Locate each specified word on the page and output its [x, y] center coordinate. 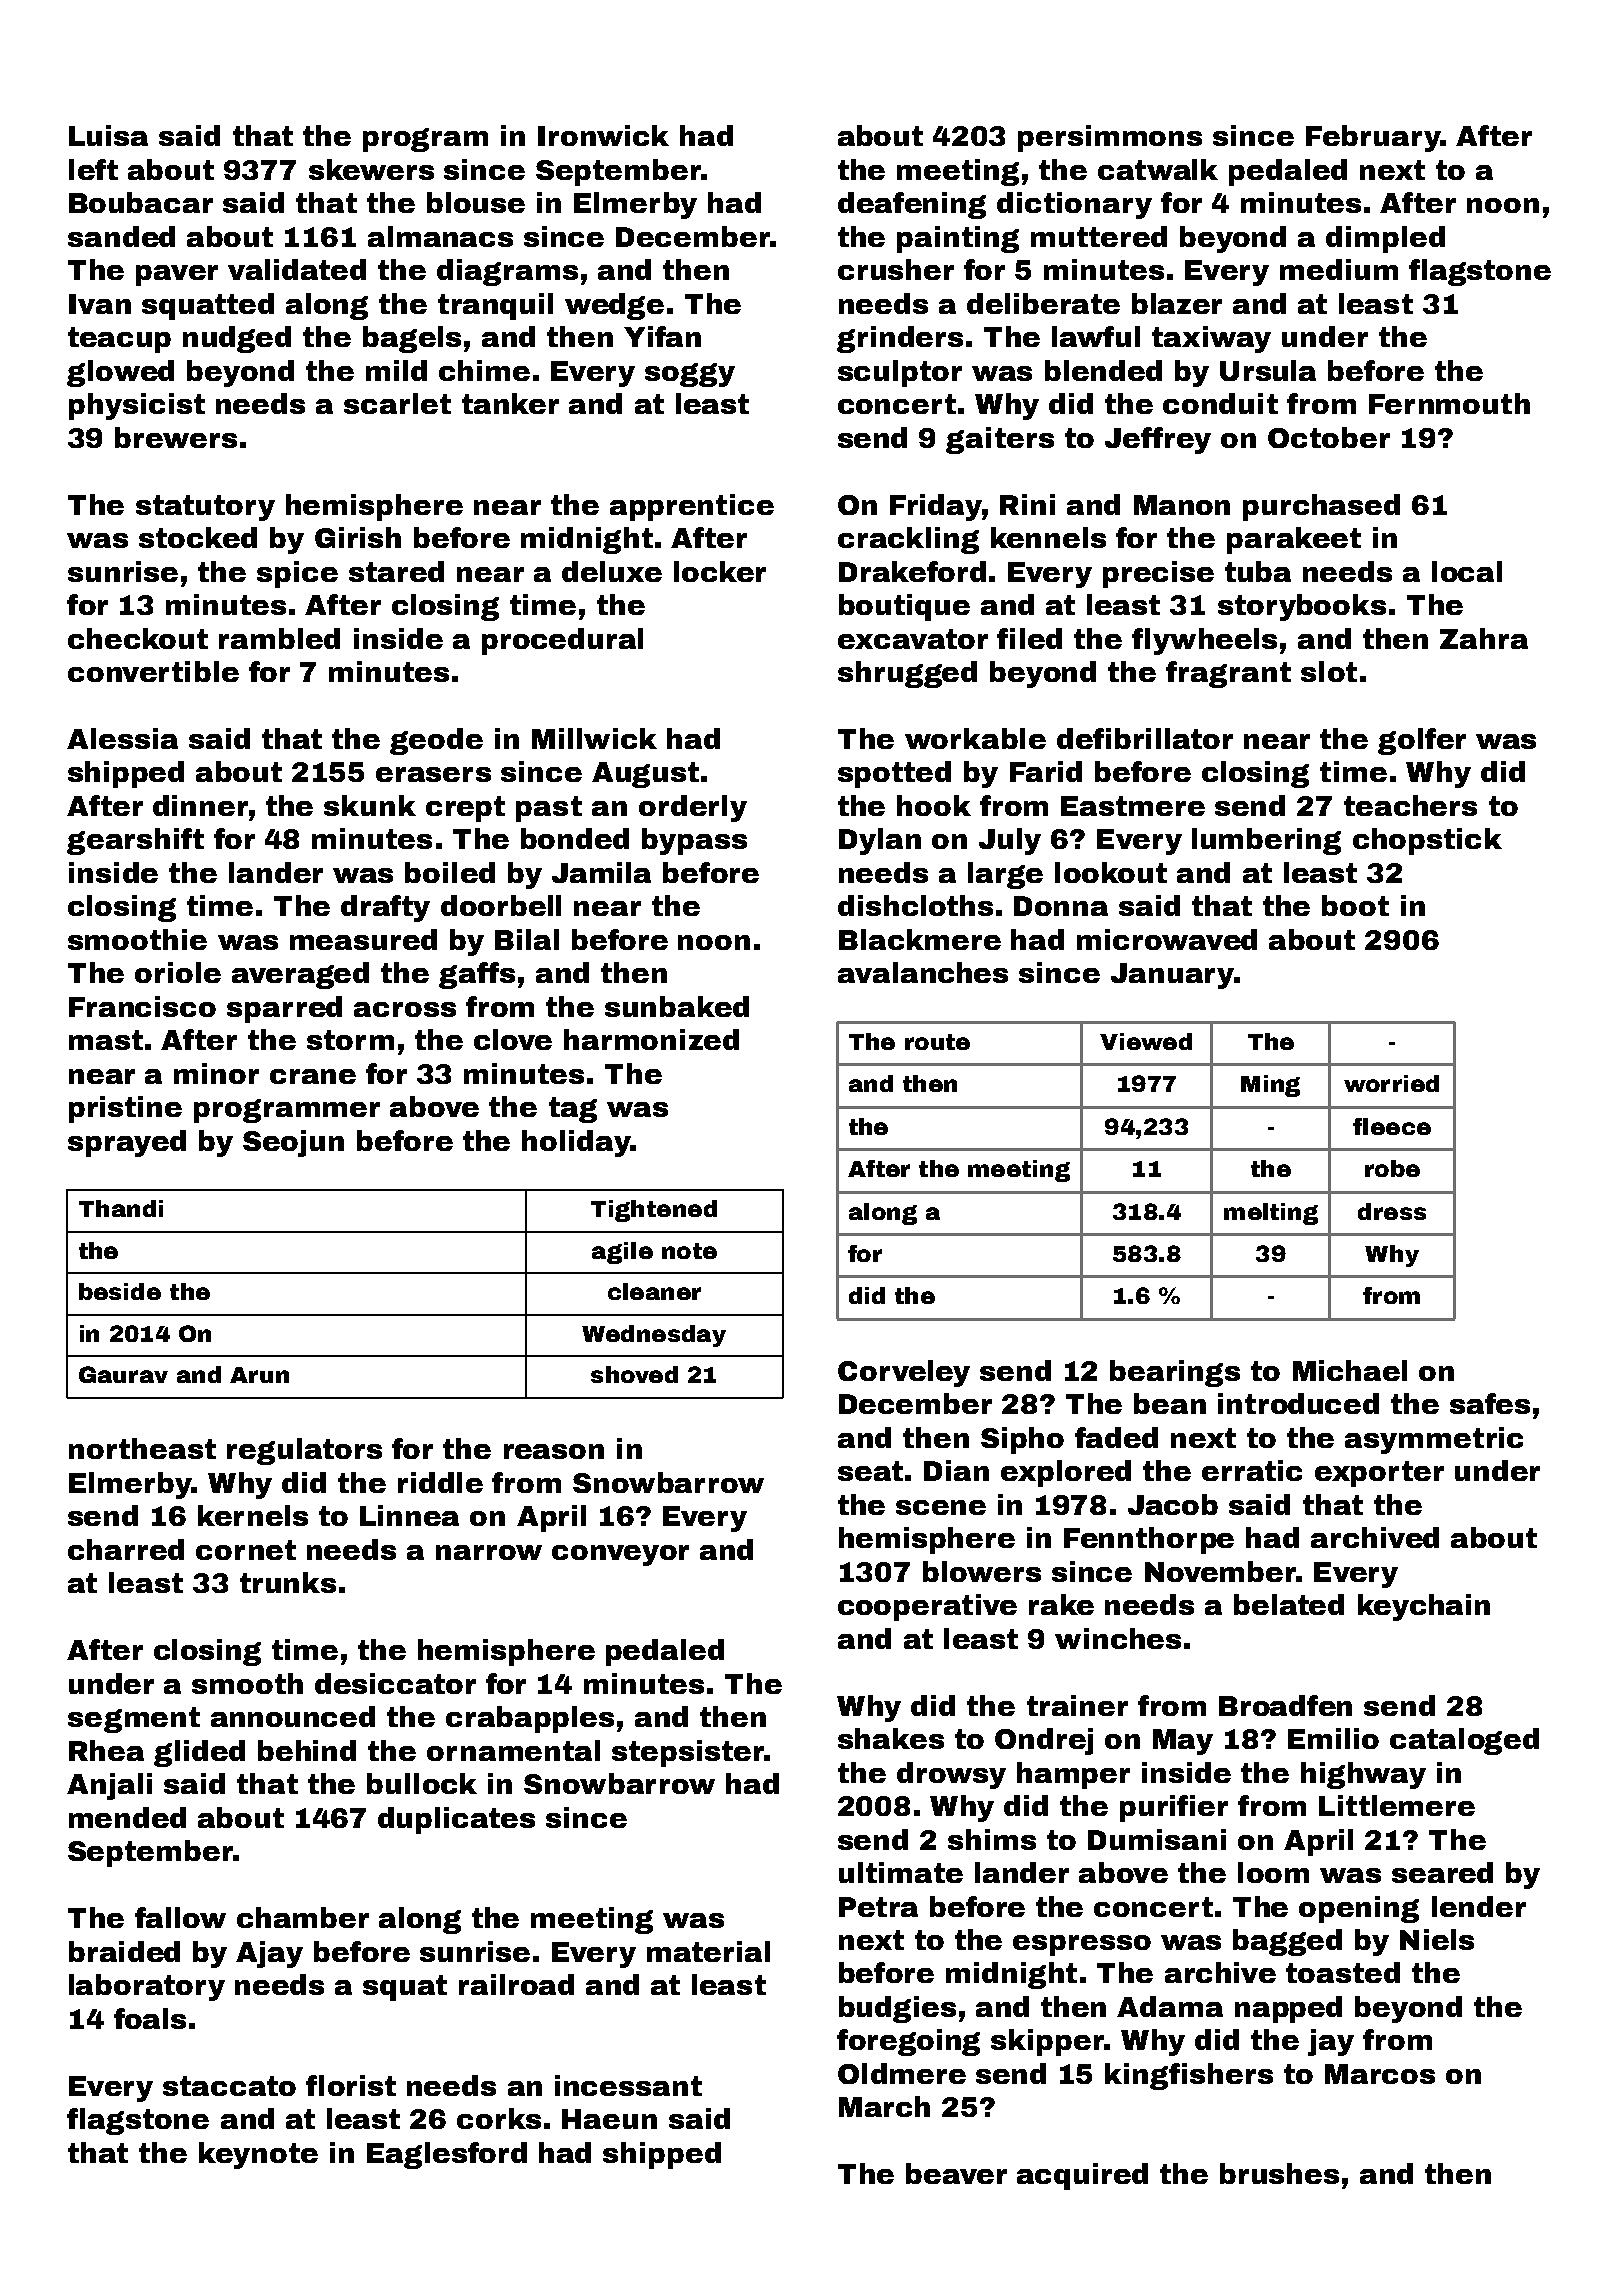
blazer [1177, 303]
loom [1273, 1872]
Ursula [1268, 370]
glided [199, 1753]
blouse [476, 202]
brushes [1279, 2173]
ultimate [901, 1872]
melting [1271, 1214]
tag [573, 1110]
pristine [125, 1109]
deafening [912, 205]
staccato [229, 2086]
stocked [198, 537]
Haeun [609, 2119]
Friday [936, 507]
